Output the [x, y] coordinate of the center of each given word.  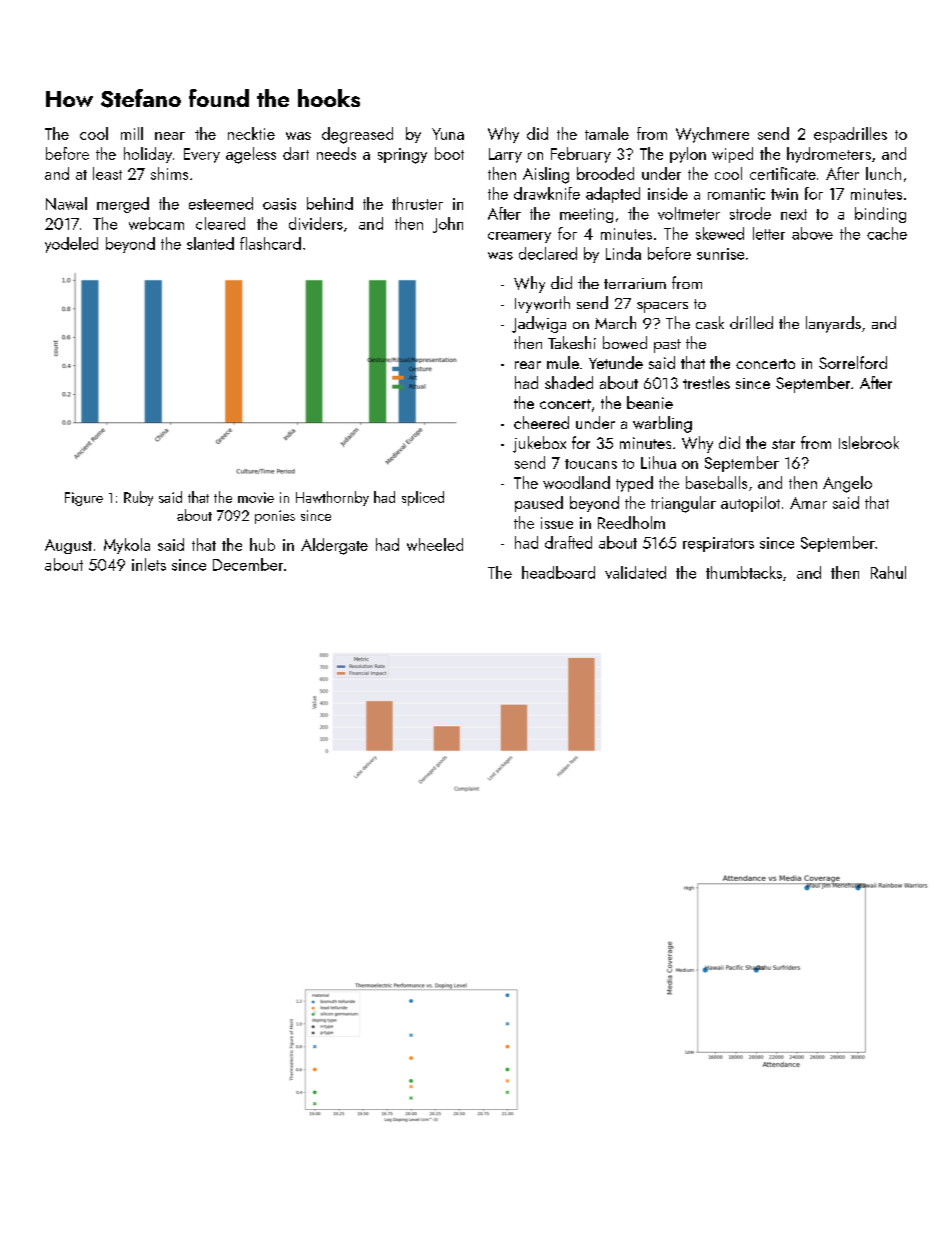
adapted [613, 195]
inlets [149, 564]
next [794, 214]
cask [710, 322]
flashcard [270, 243]
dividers [316, 223]
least [107, 173]
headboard [558, 572]
